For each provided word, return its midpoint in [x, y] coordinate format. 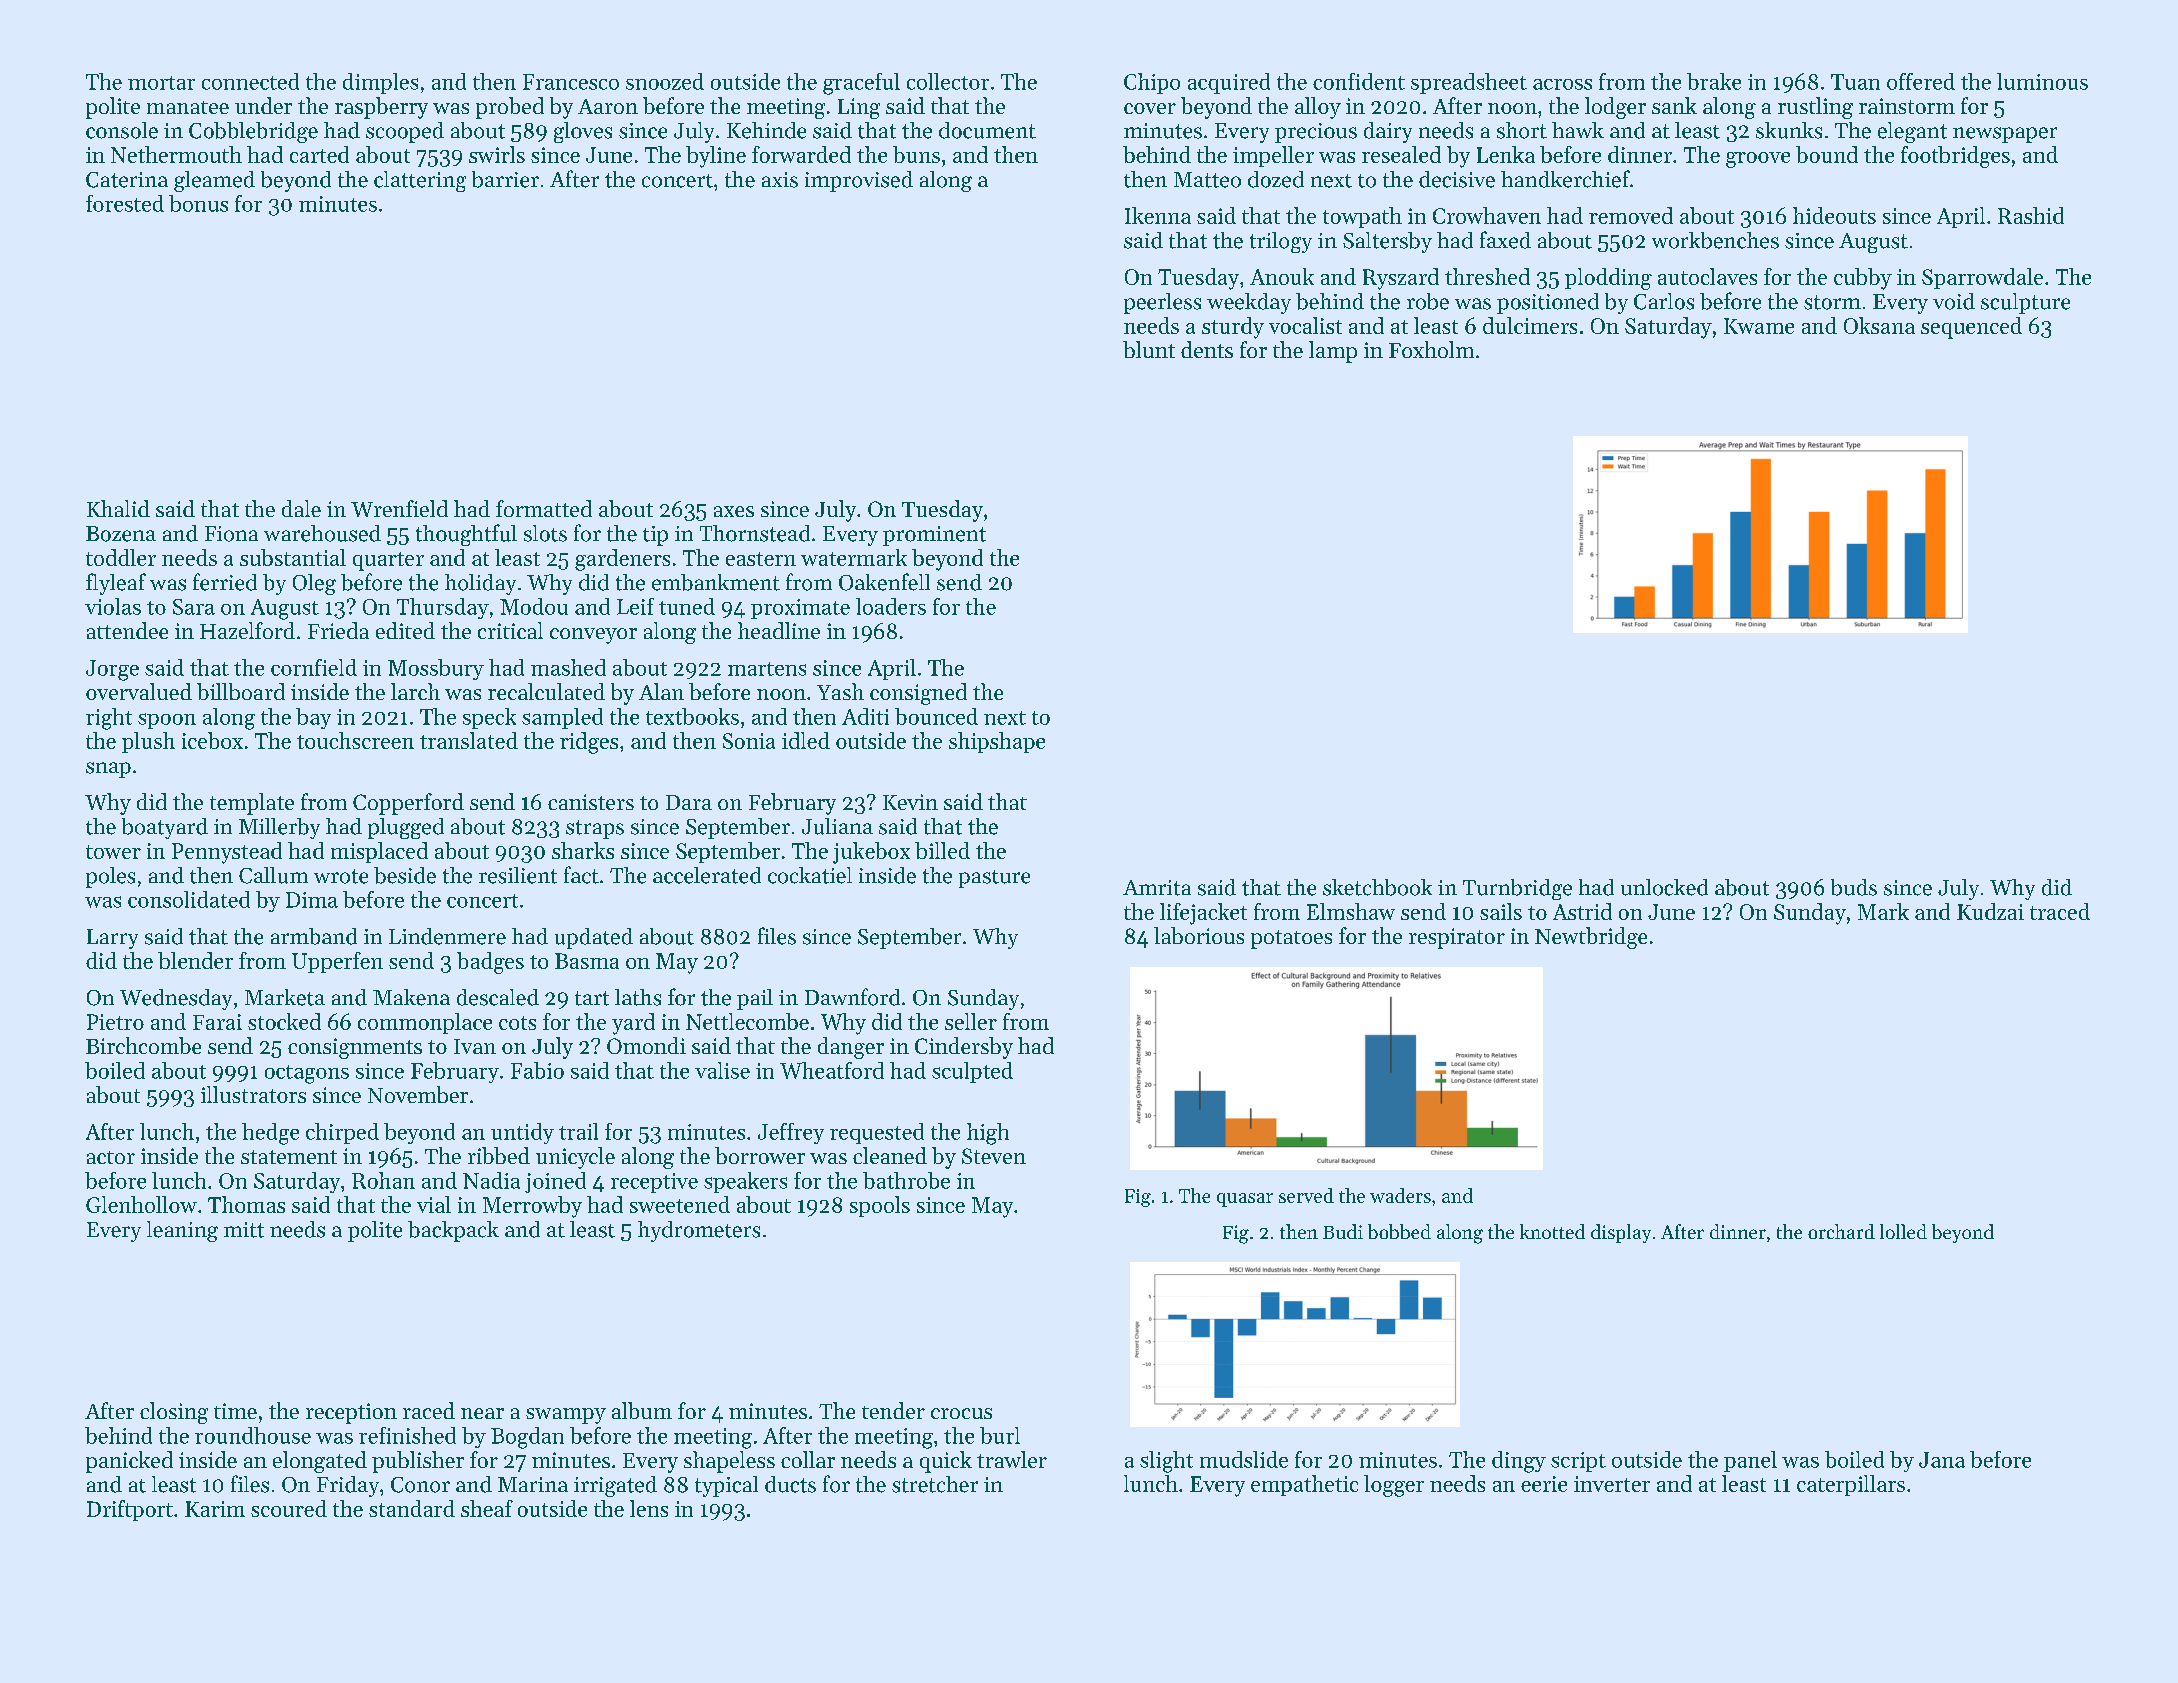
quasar [1245, 1200]
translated [469, 740]
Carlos [1664, 301]
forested [125, 203]
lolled [1903, 1231]
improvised [859, 181]
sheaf [487, 1508]
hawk [1578, 130]
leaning [182, 1231]
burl [1000, 1435]
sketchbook [1377, 887]
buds [1854, 887]
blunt [1149, 349]
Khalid [118, 508]
